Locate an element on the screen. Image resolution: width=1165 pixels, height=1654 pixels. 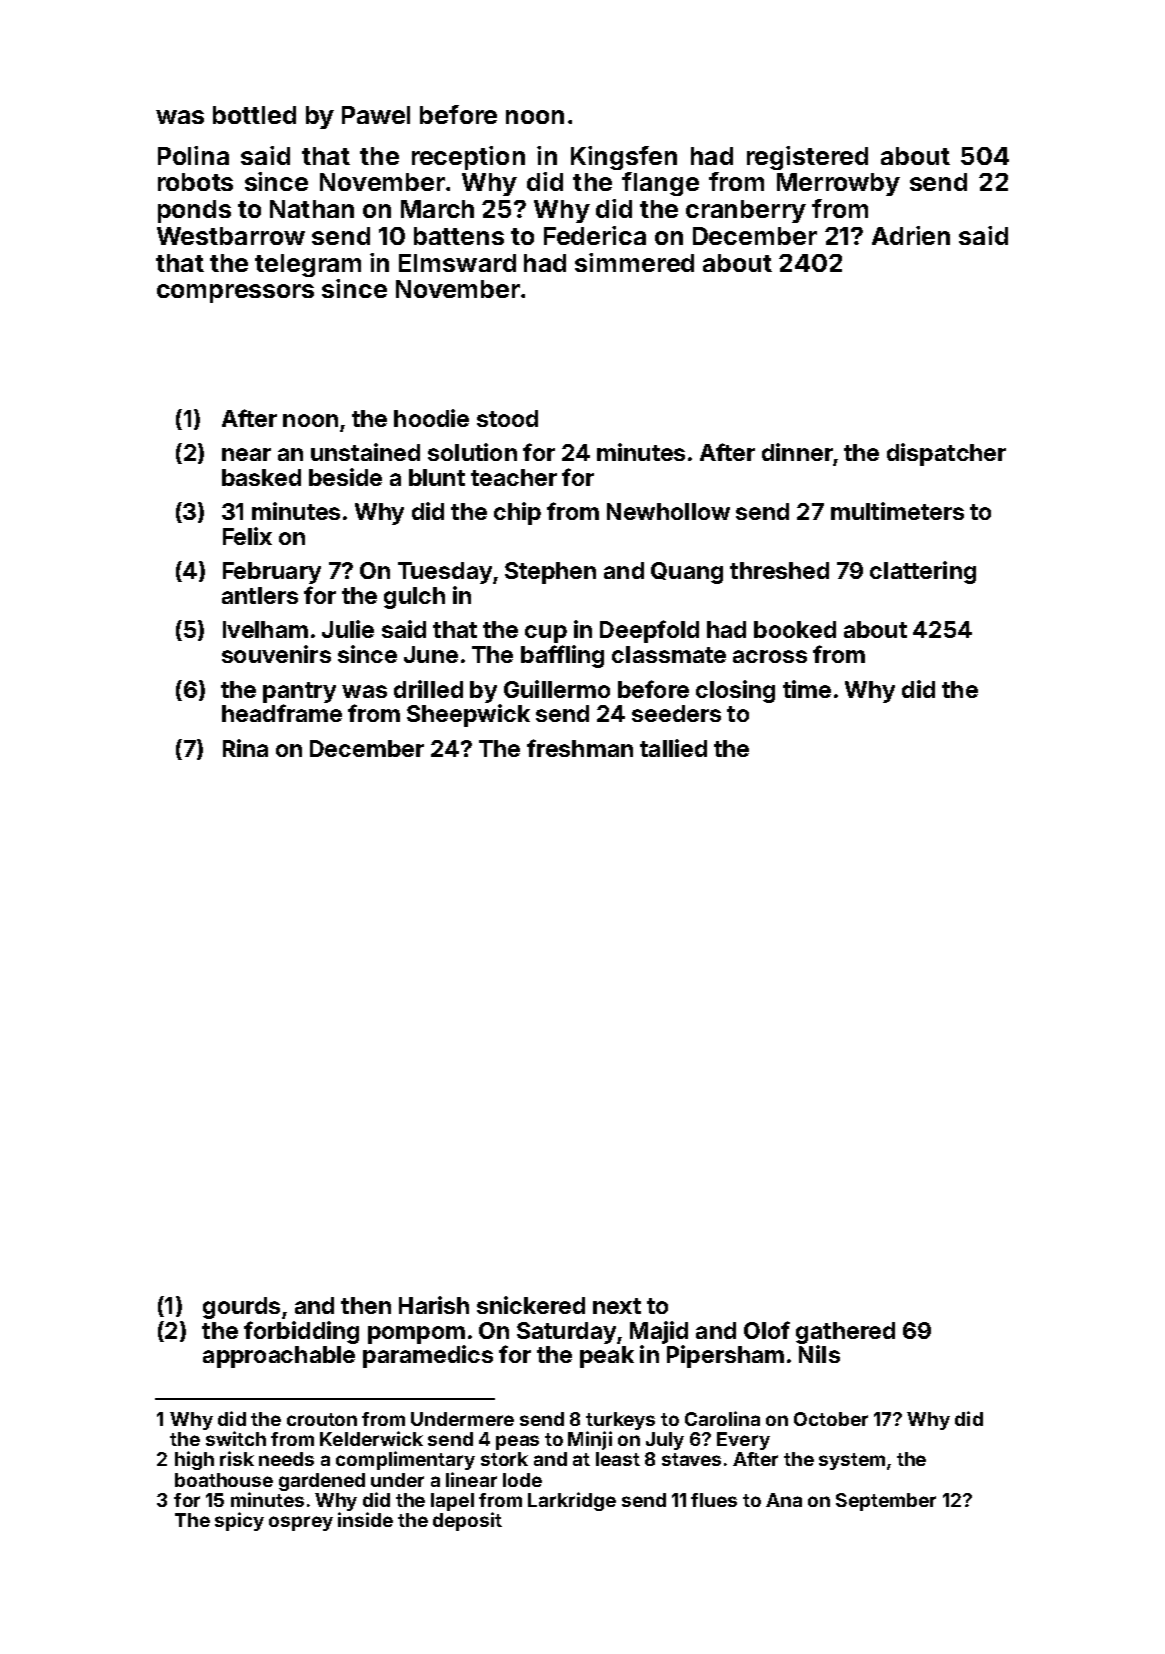
Federica is located at coordinates (595, 235).
